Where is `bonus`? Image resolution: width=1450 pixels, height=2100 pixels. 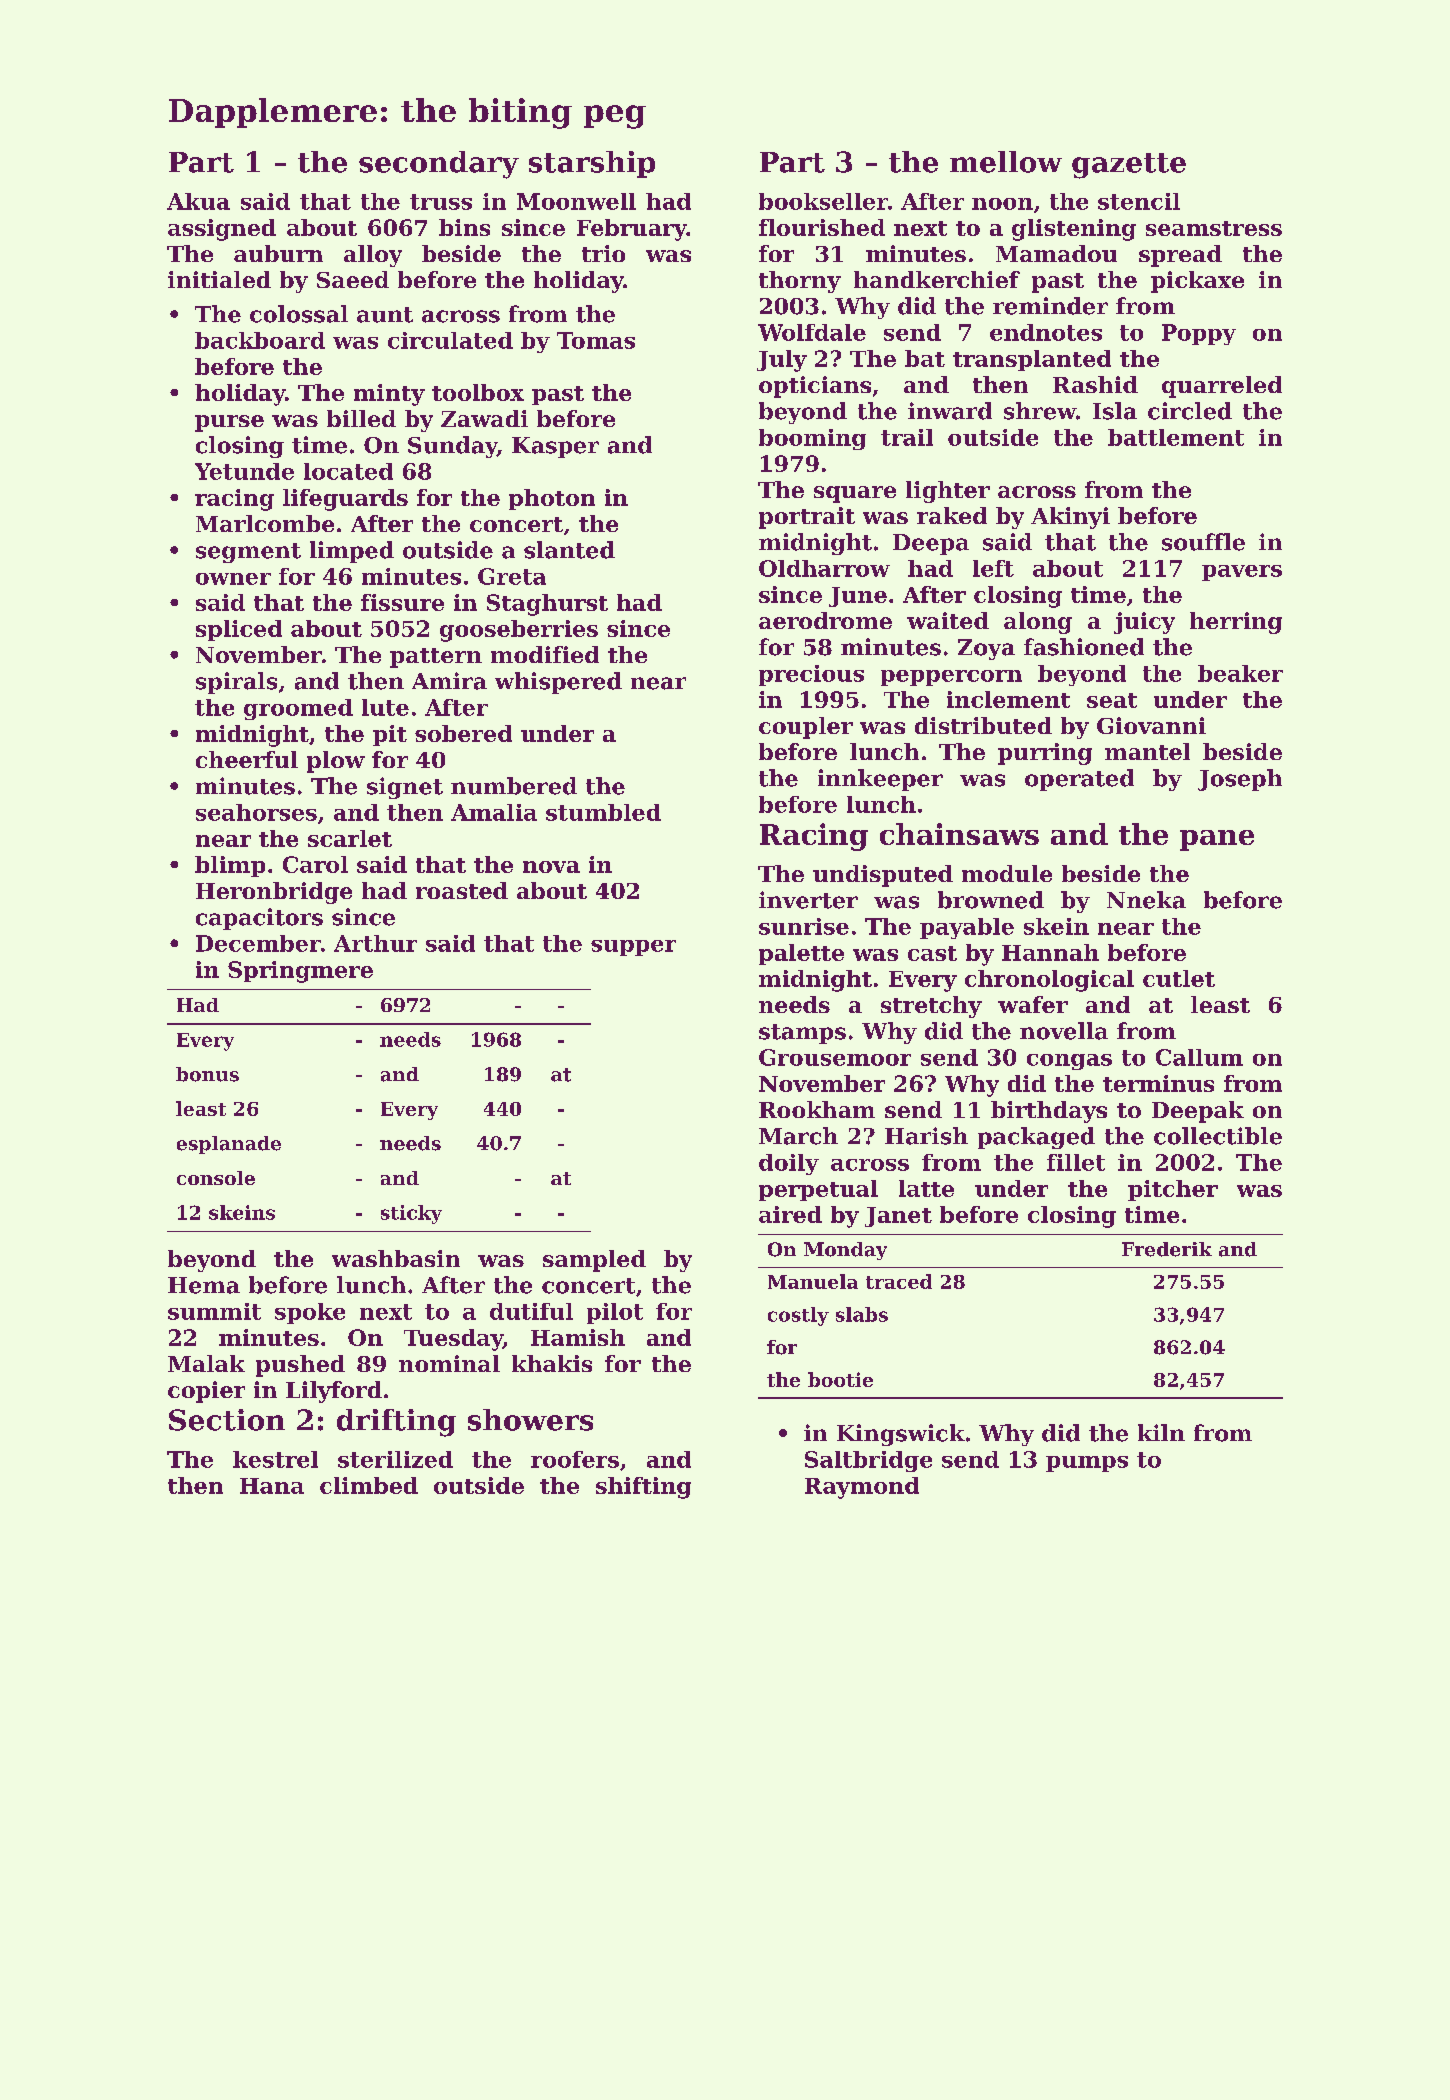
bonus is located at coordinates (207, 1074).
